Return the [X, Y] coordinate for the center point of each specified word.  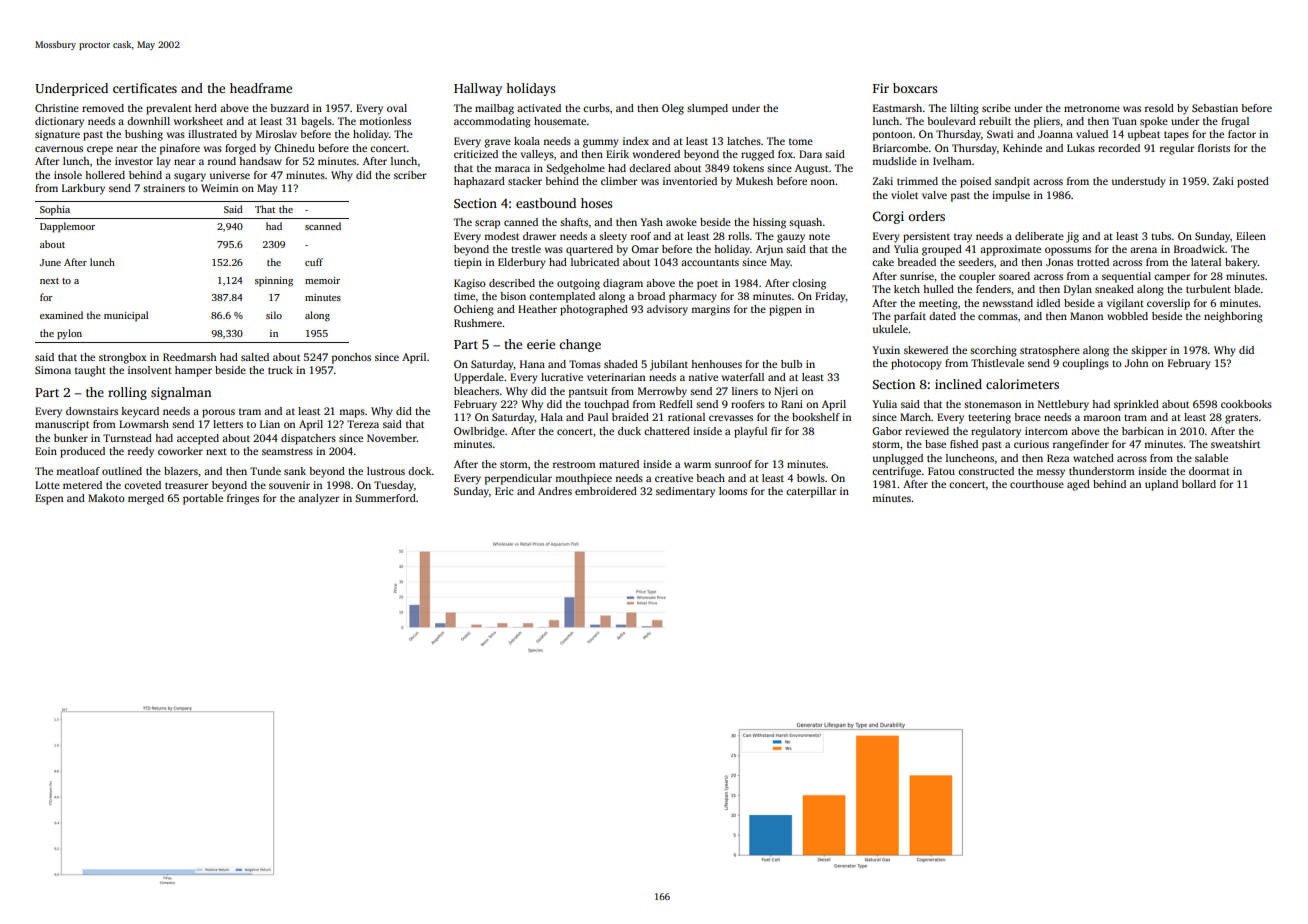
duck [629, 431]
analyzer [318, 499]
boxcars [915, 88]
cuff [314, 262]
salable [1211, 458]
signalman [181, 393]
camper [1172, 278]
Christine [57, 108]
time [464, 296]
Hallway [478, 89]
